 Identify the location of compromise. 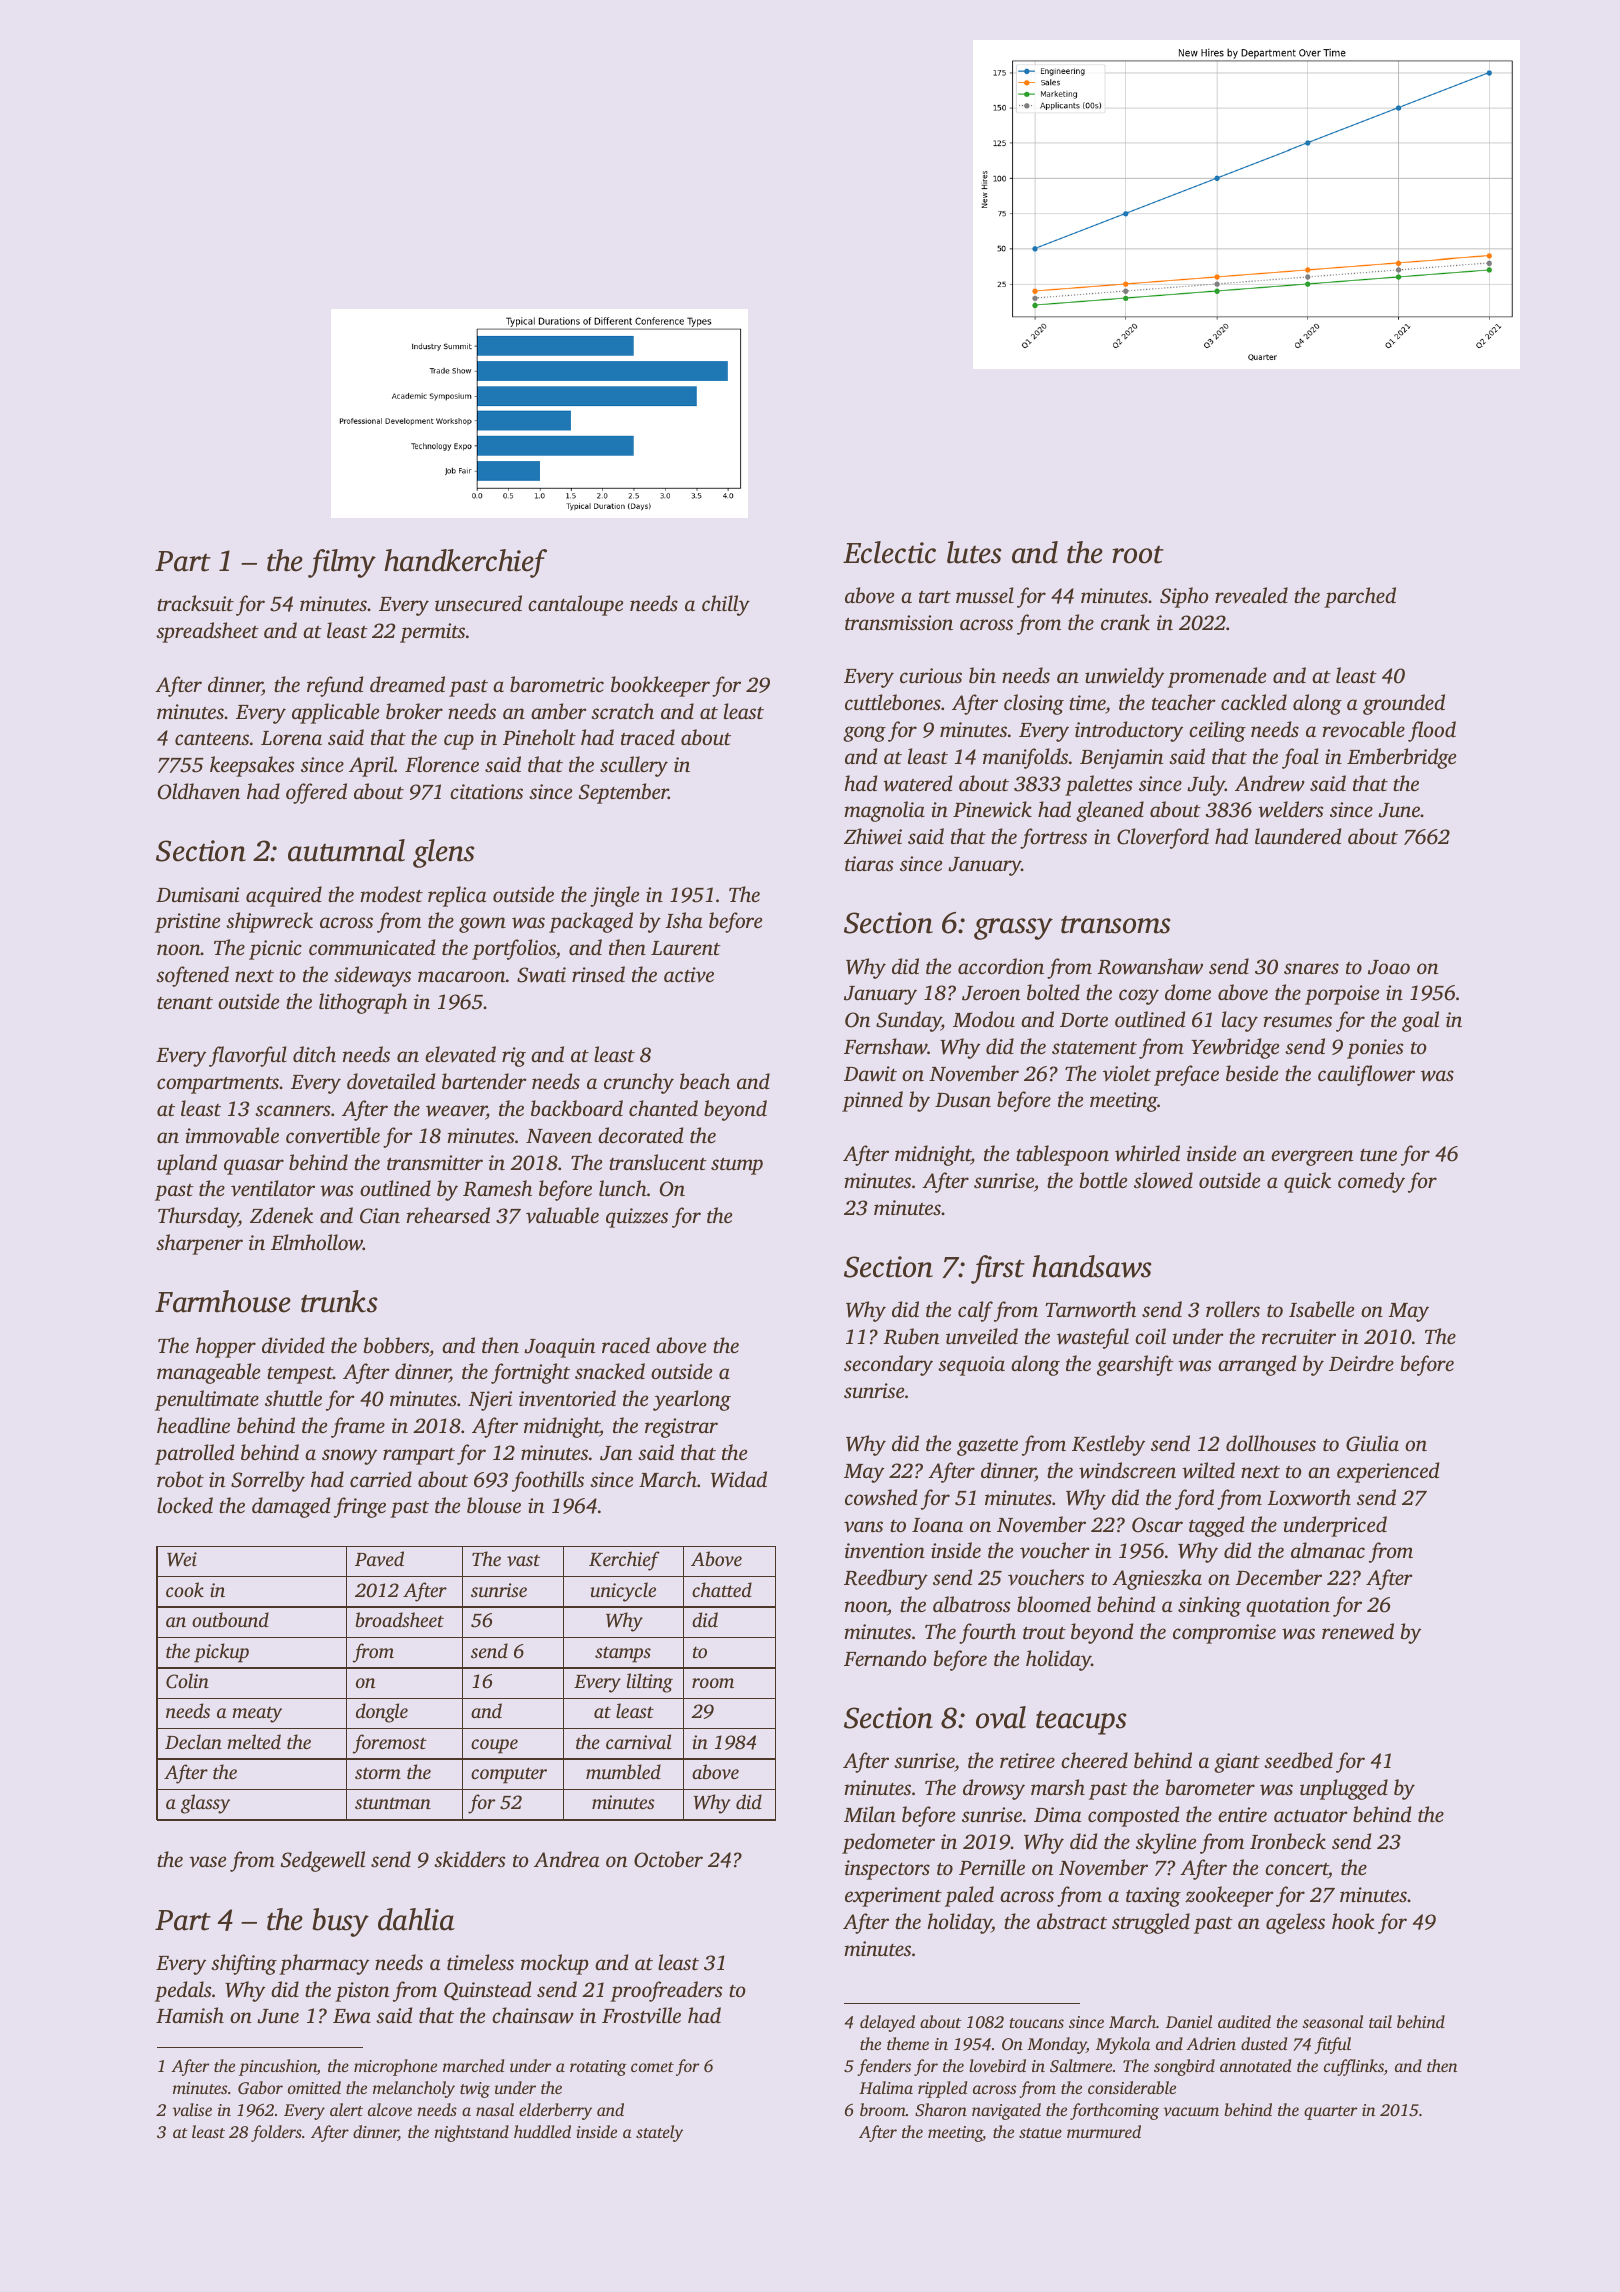
(1224, 1634).
